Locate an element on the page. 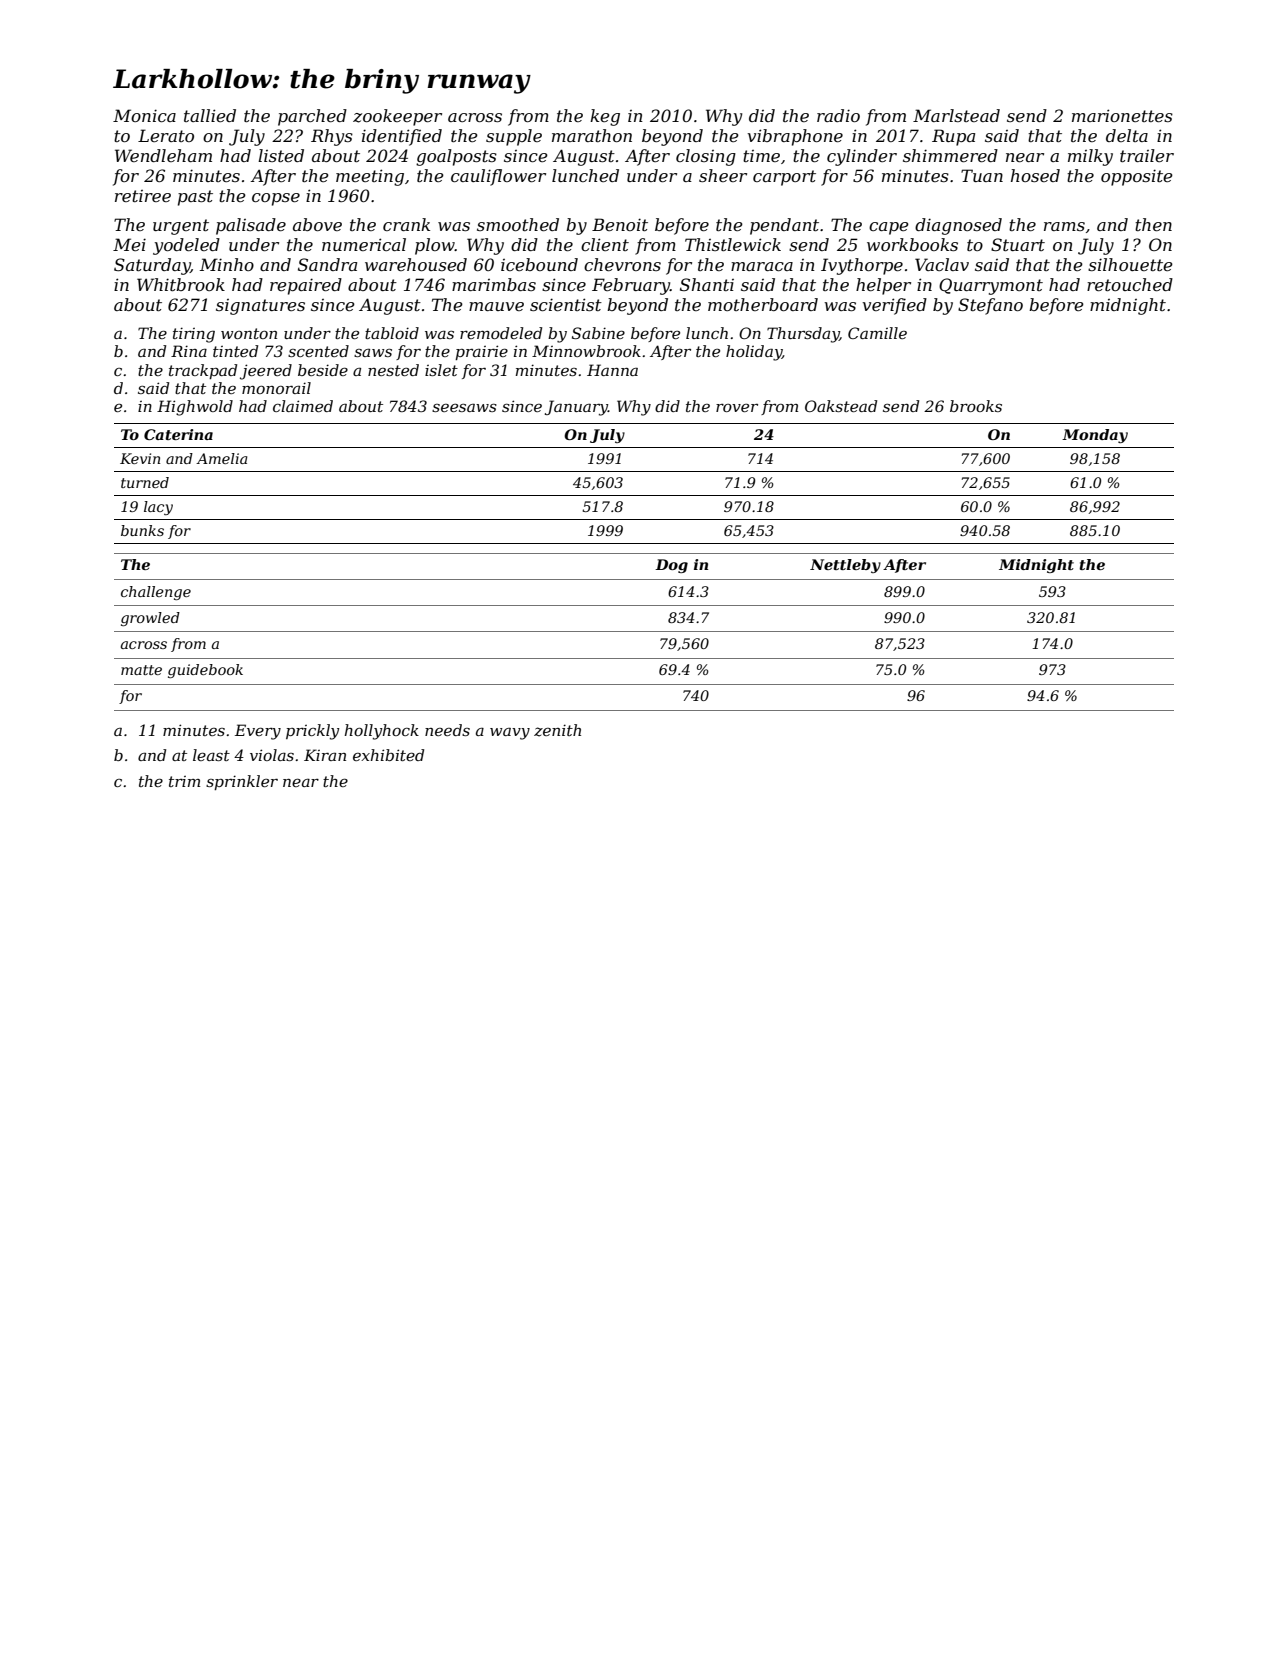  Oakstead is located at coordinates (841, 406).
